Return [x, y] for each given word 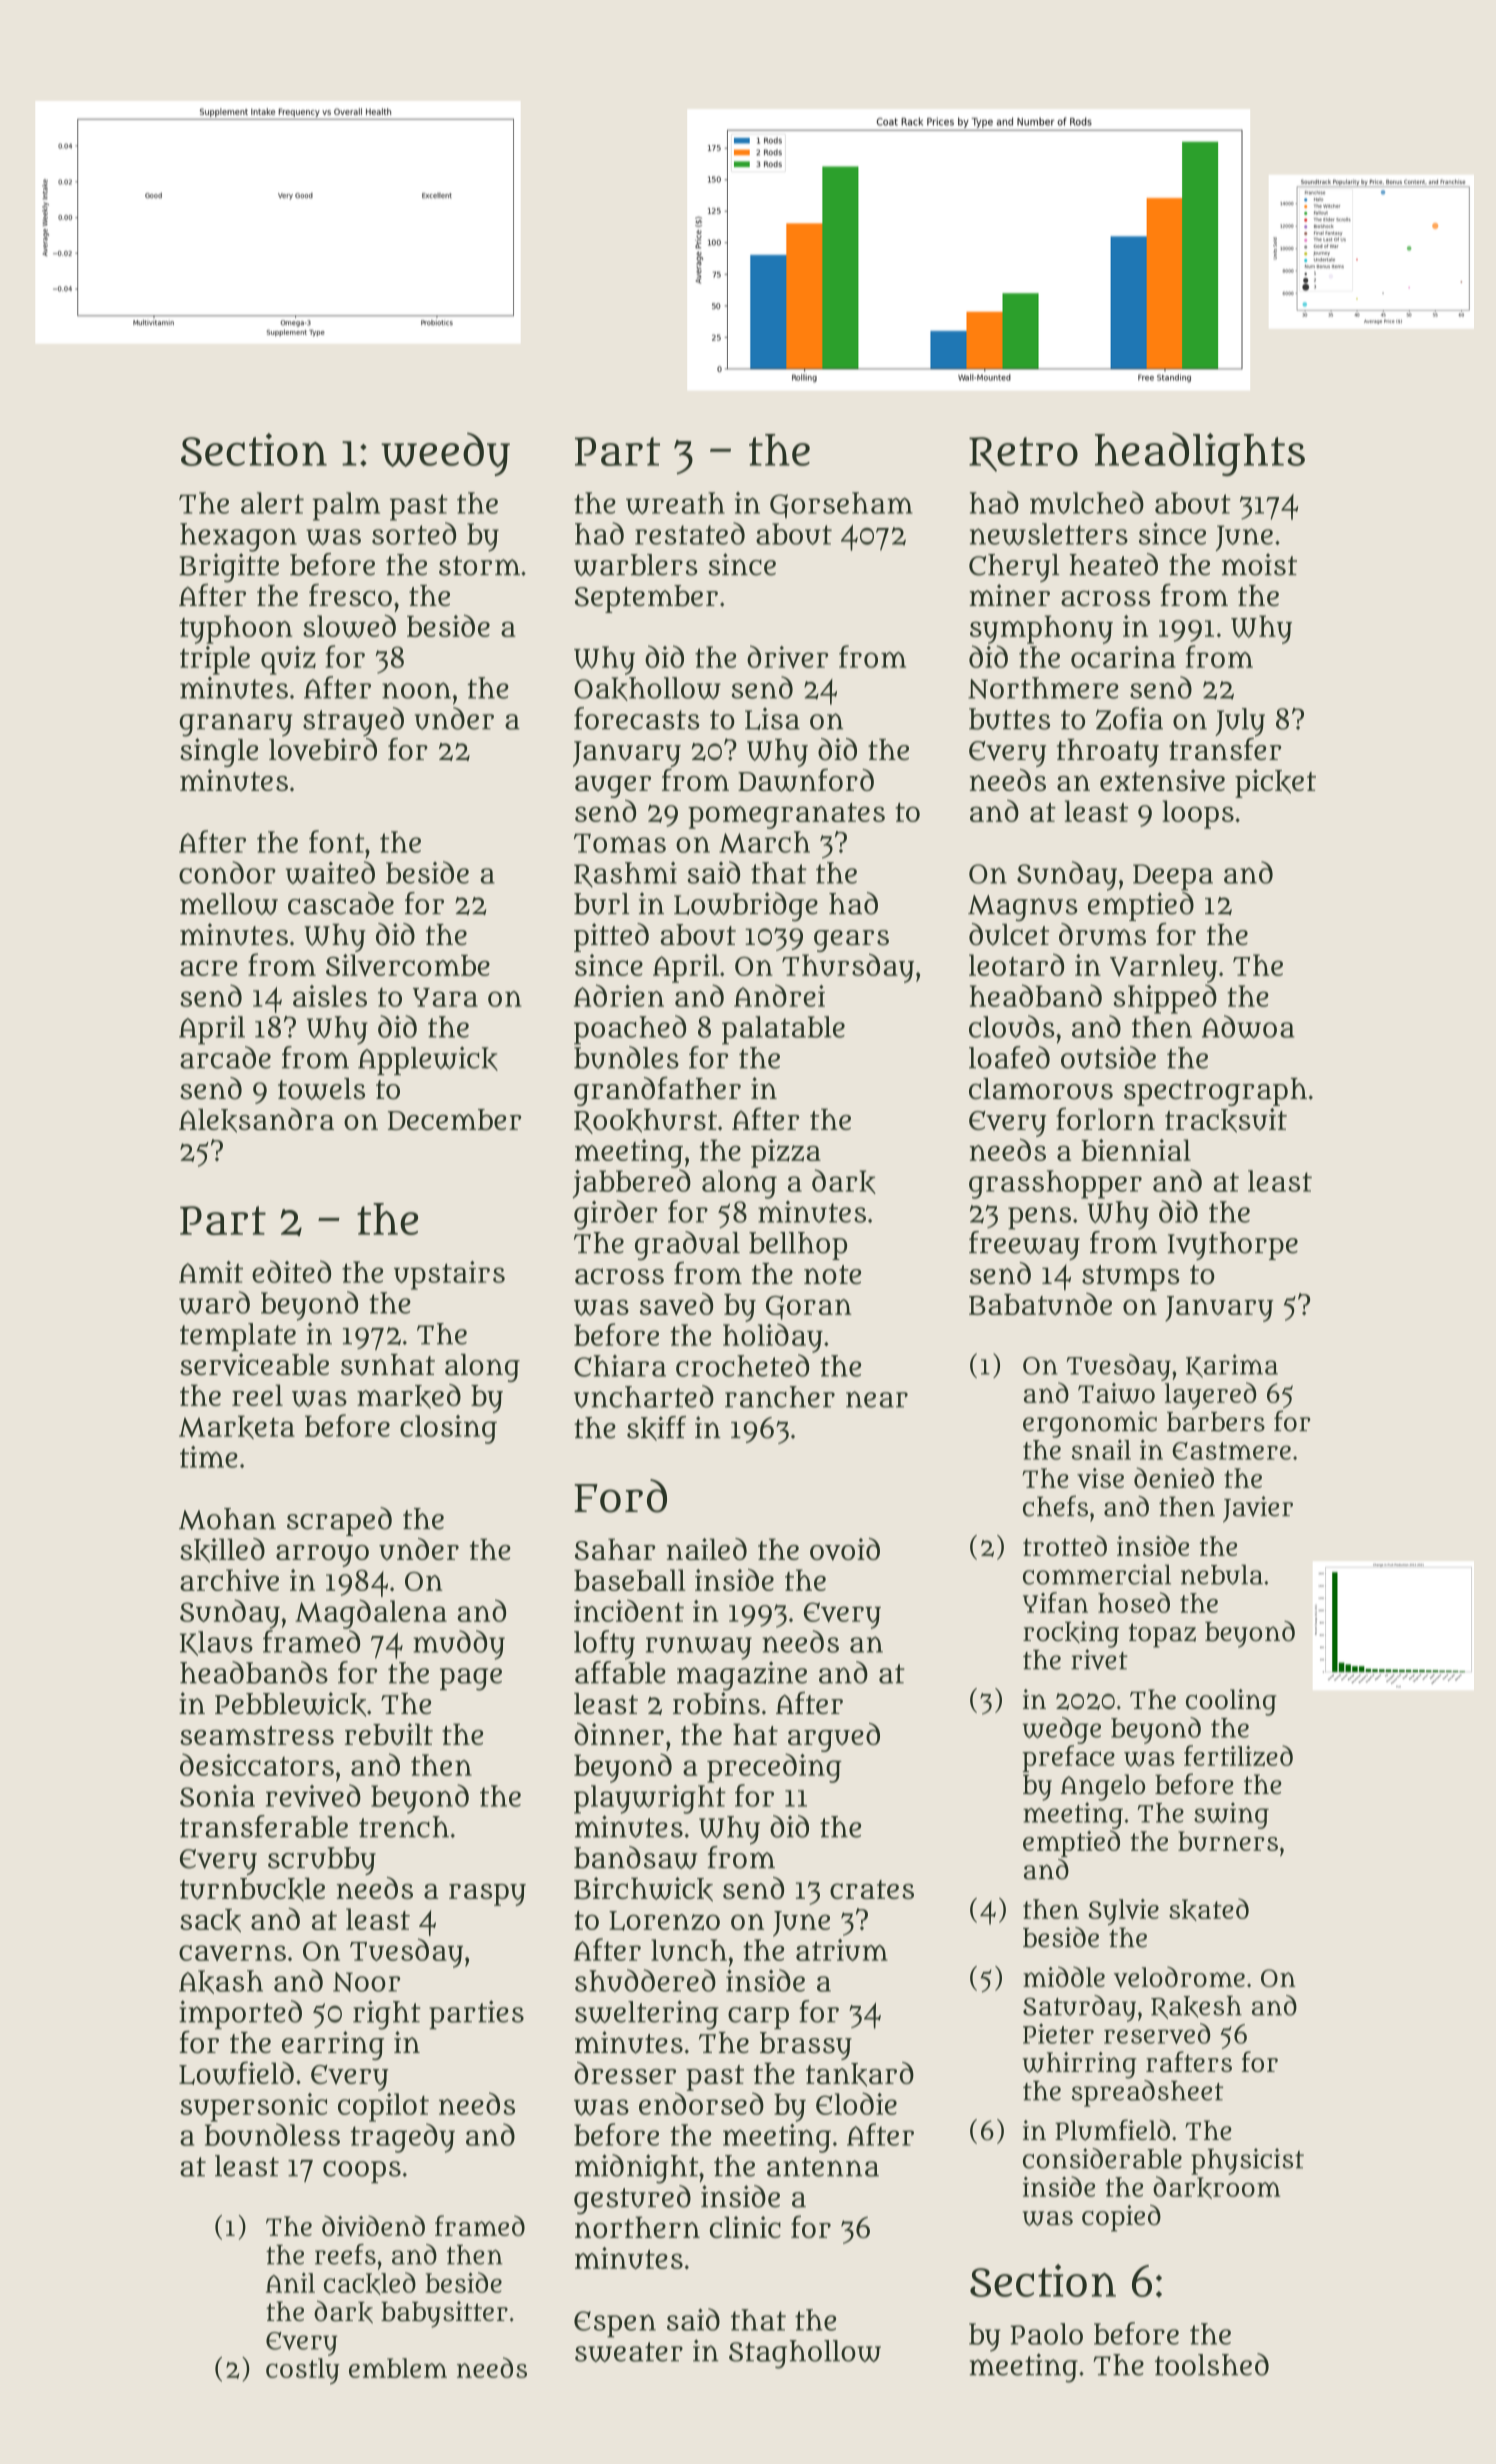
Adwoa [1248, 1026]
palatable [783, 1030]
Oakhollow [647, 689]
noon [416, 690]
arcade [225, 1057]
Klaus [216, 1643]
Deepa [1173, 877]
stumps [1131, 1278]
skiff [656, 1428]
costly [303, 2371]
